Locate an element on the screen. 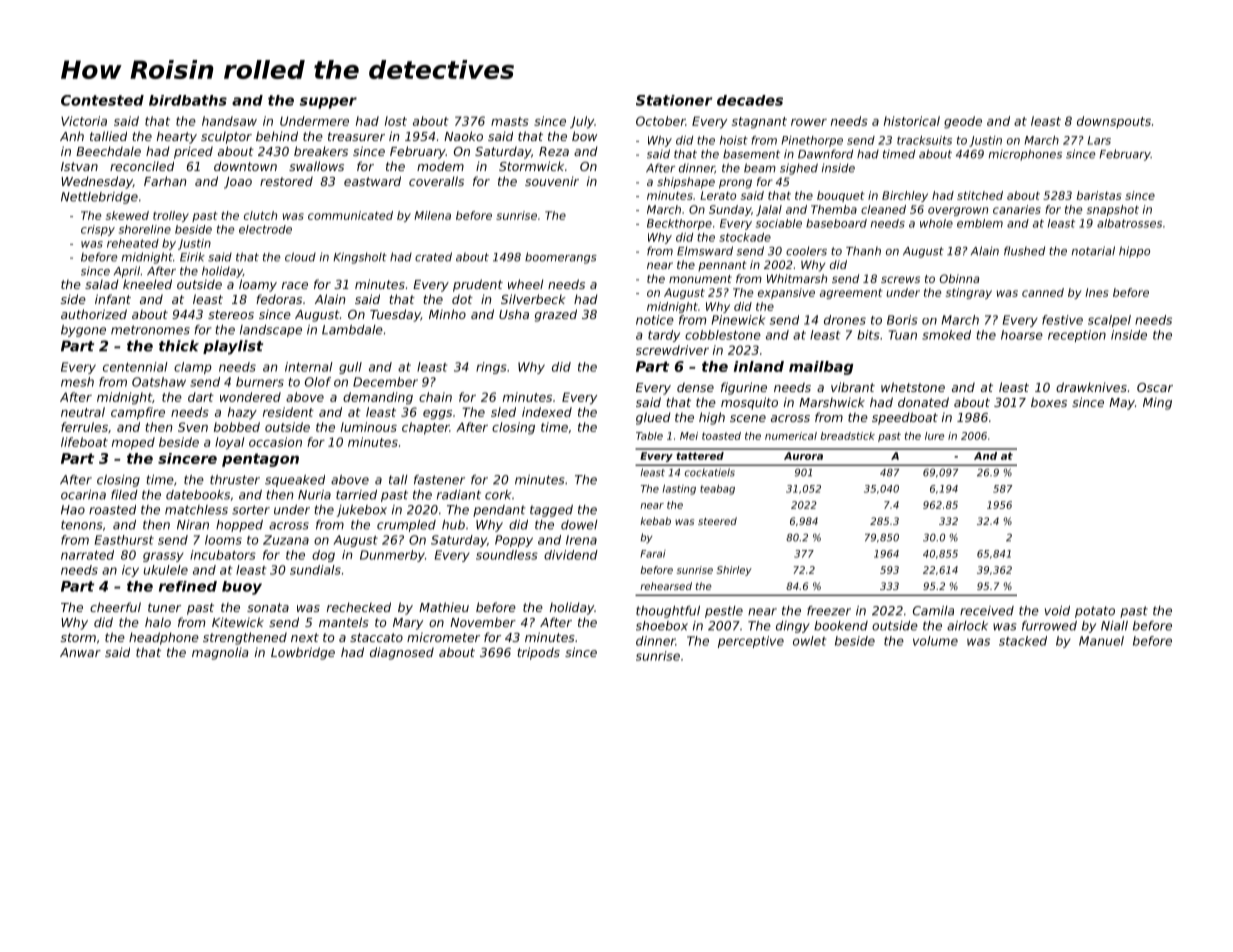  Beechdale is located at coordinates (108, 151).
